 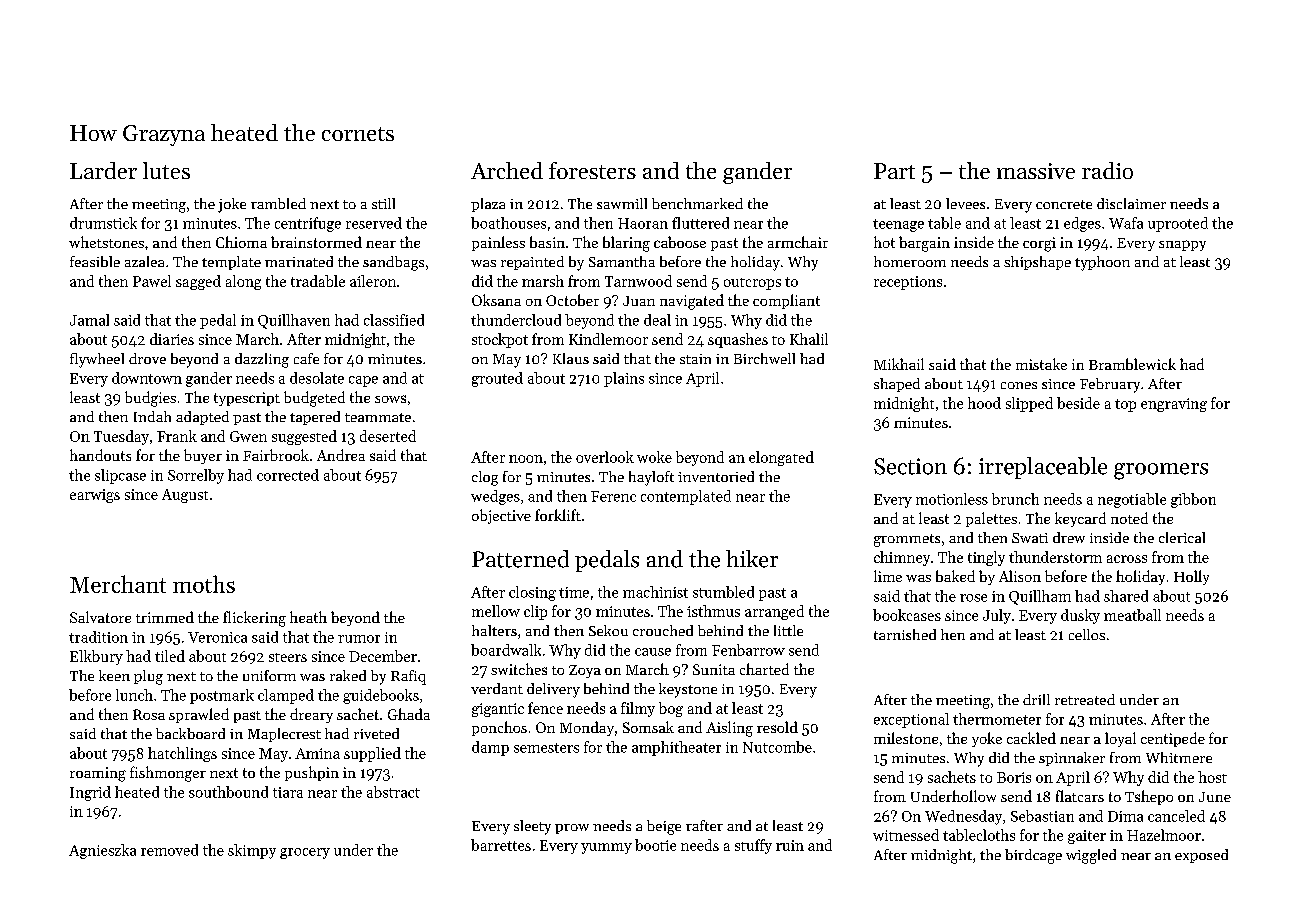 What do you see at coordinates (363, 381) in the screenshot?
I see `cape` at bounding box center [363, 381].
